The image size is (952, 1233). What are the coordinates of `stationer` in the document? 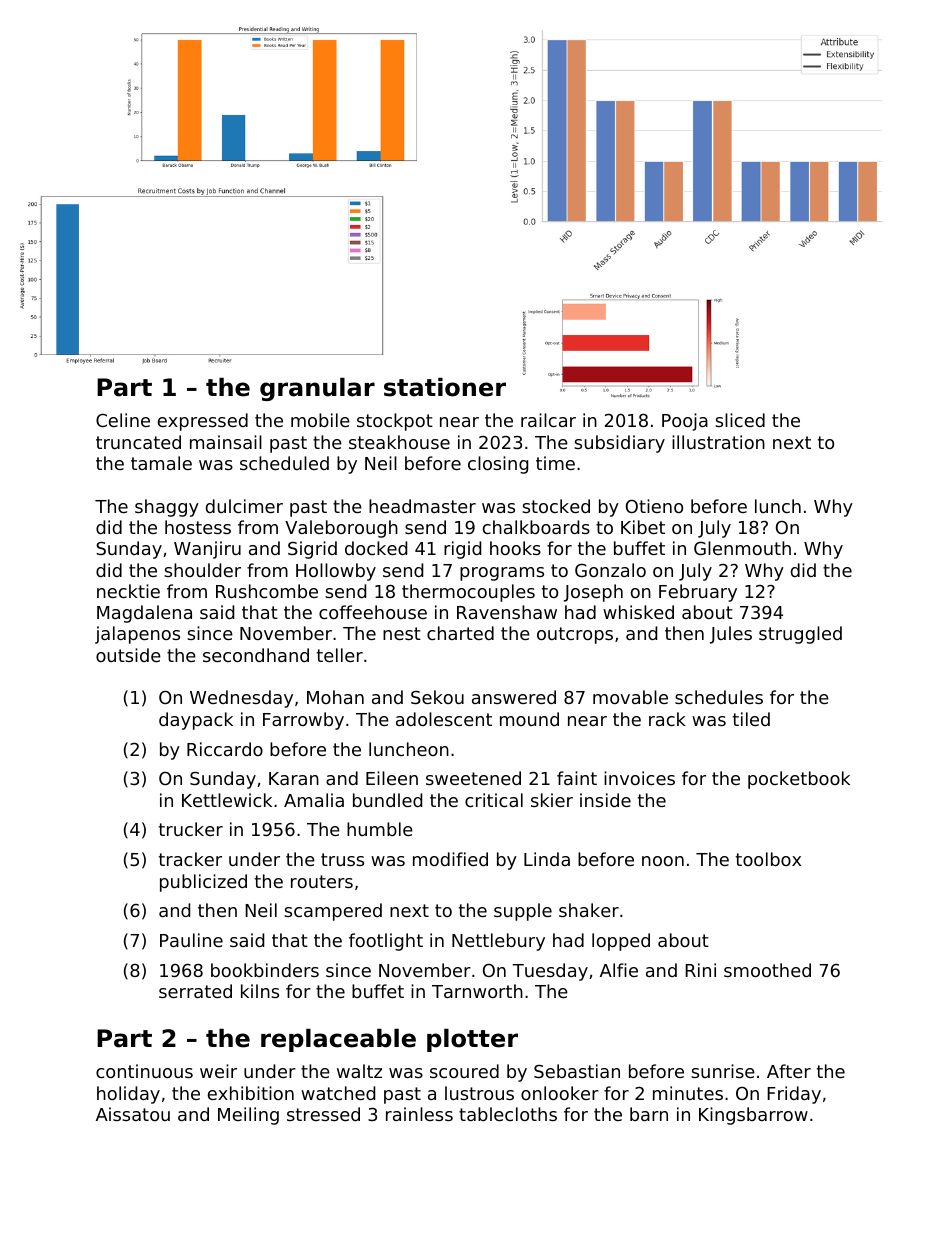 It's located at (445, 387).
